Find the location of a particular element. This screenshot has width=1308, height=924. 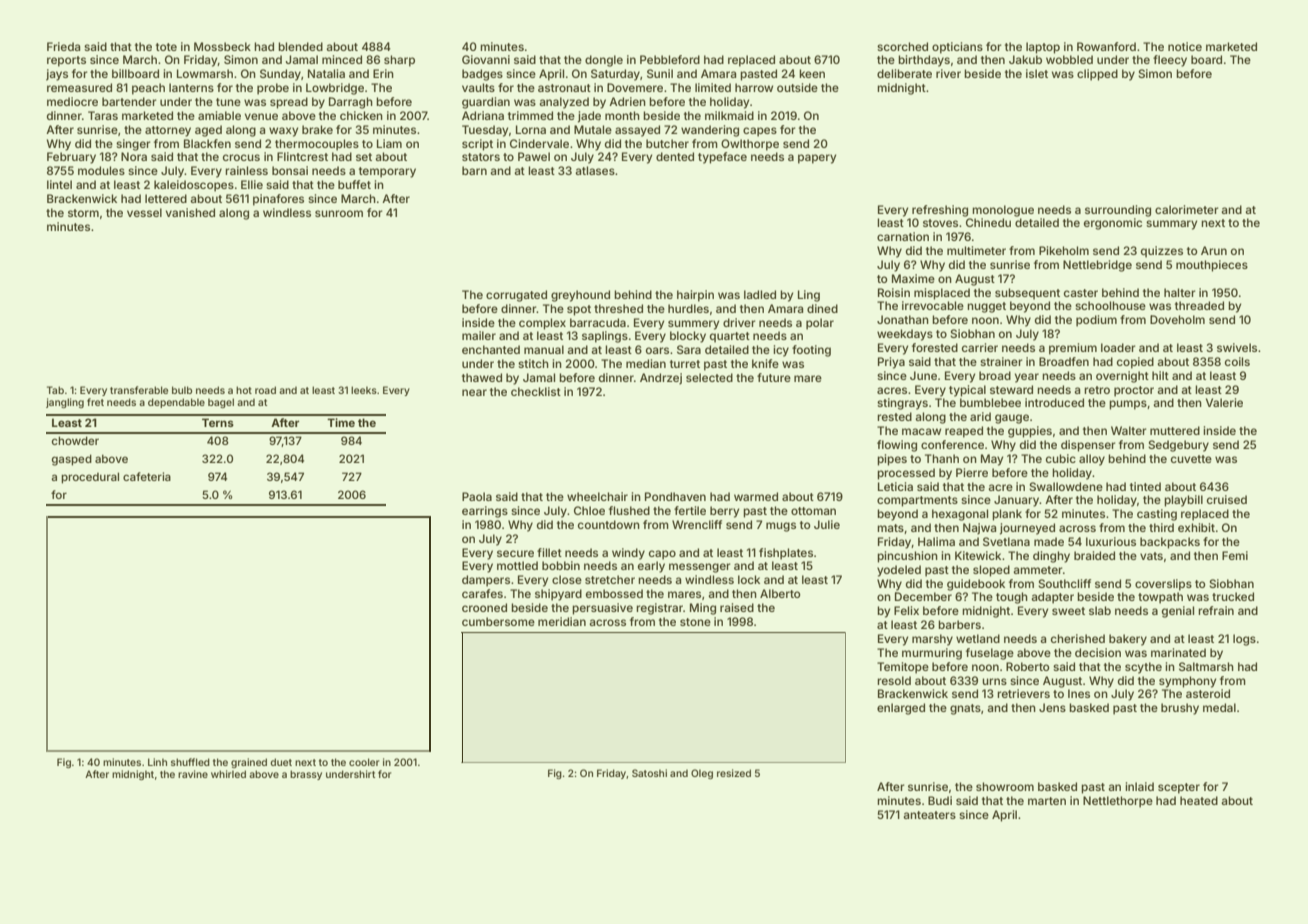

surrounding is located at coordinates (1118, 211).
